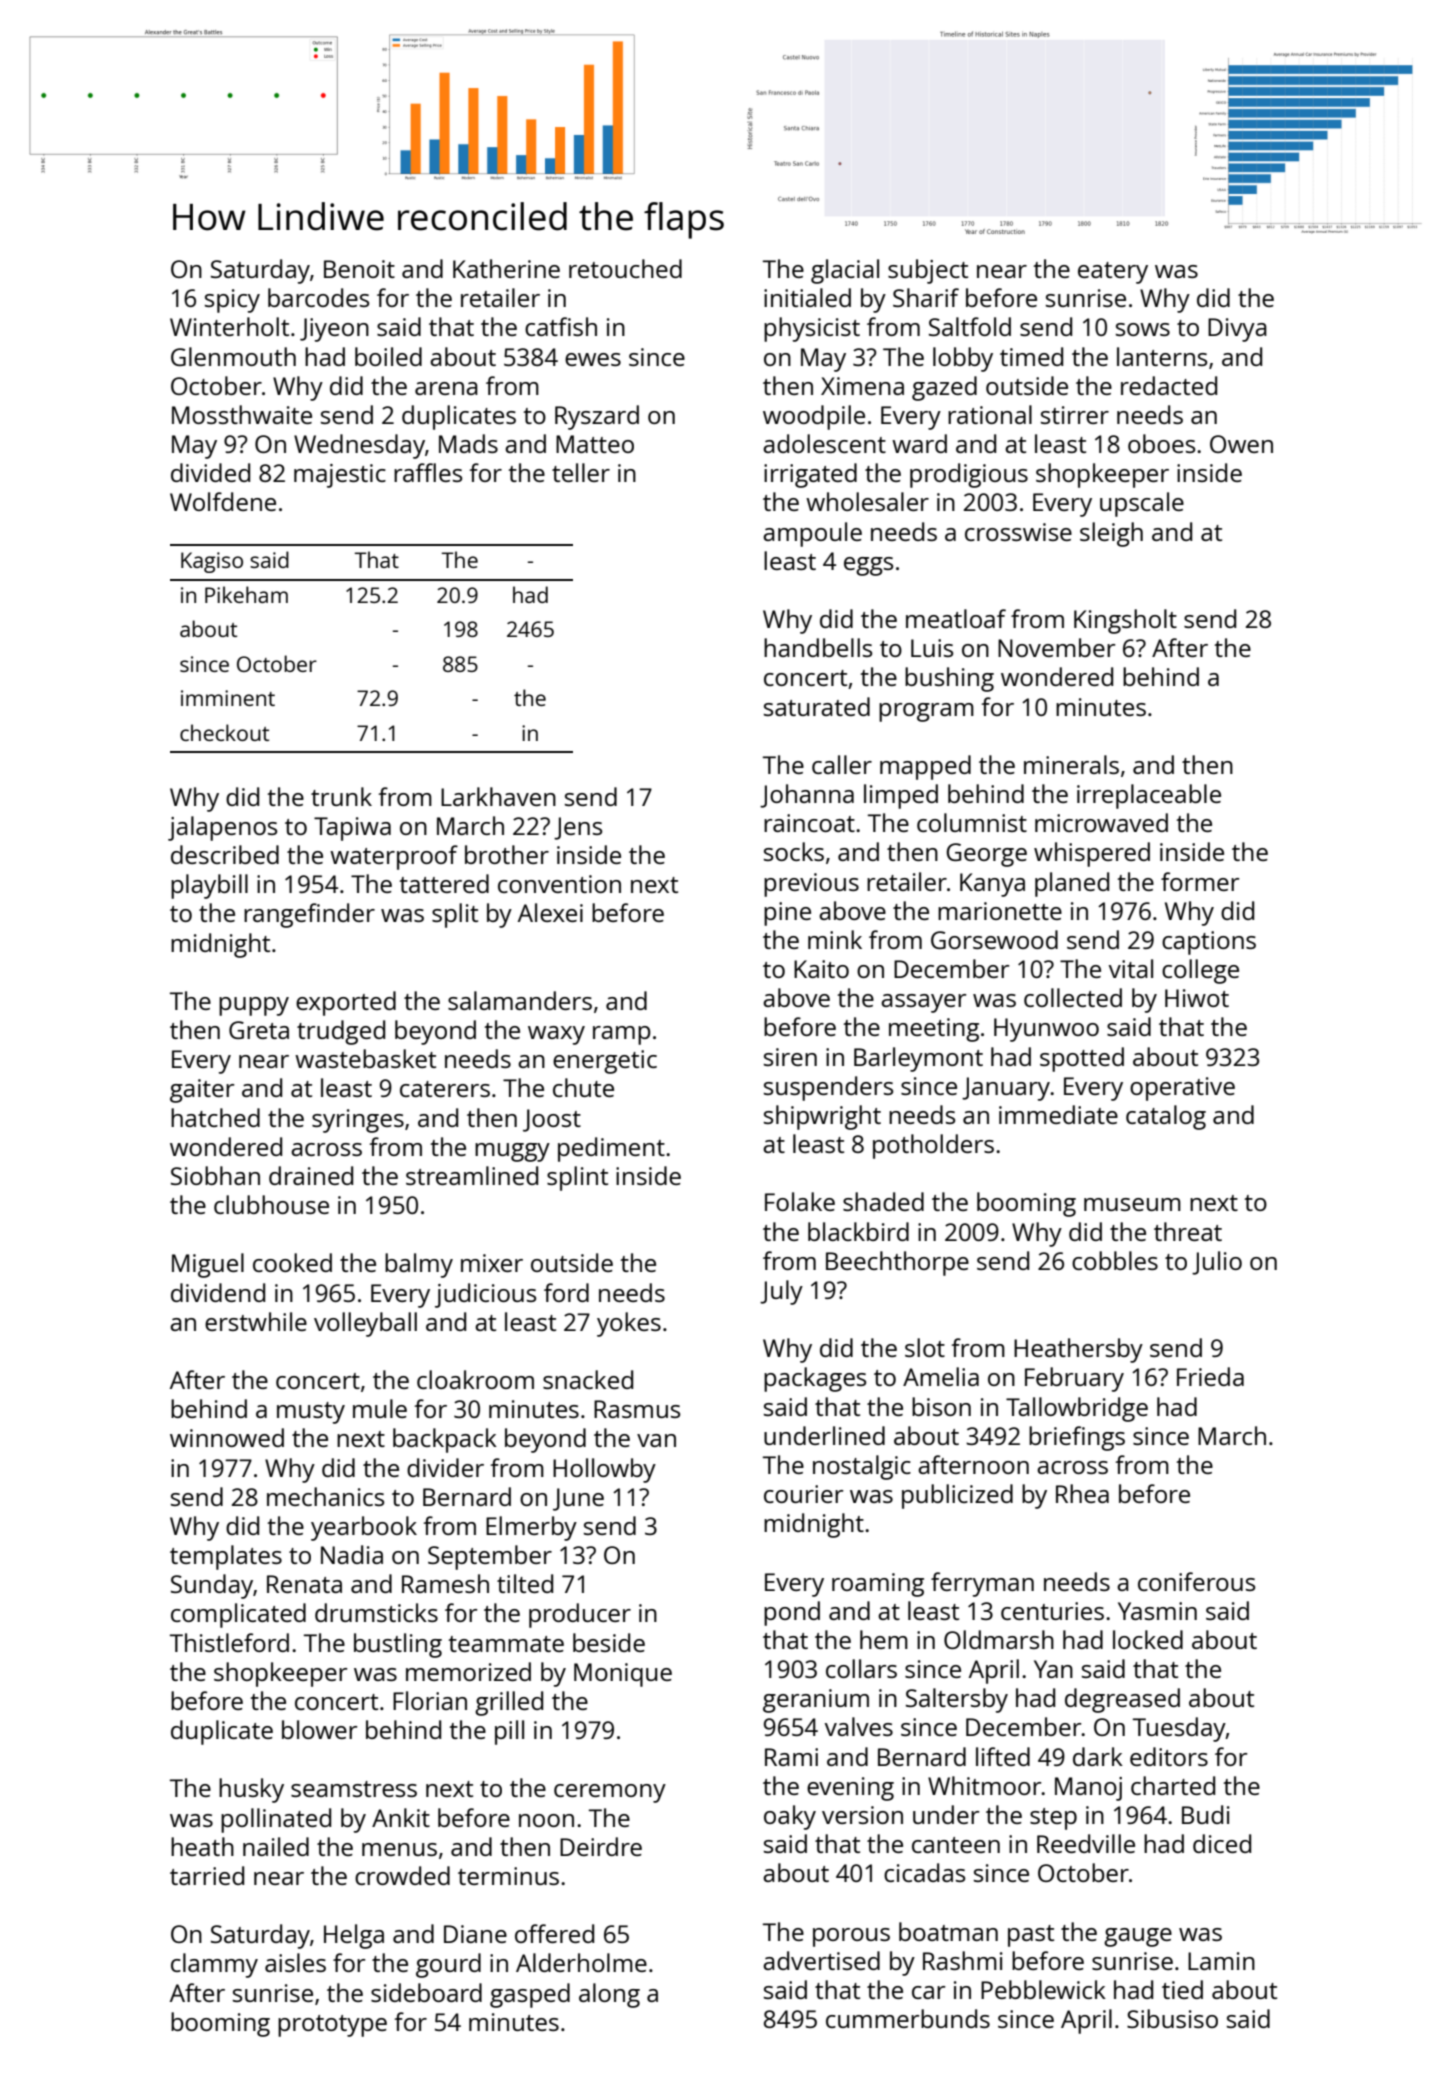  Describe the element at coordinates (1169, 385) in the image. I see `redacted` at that location.
